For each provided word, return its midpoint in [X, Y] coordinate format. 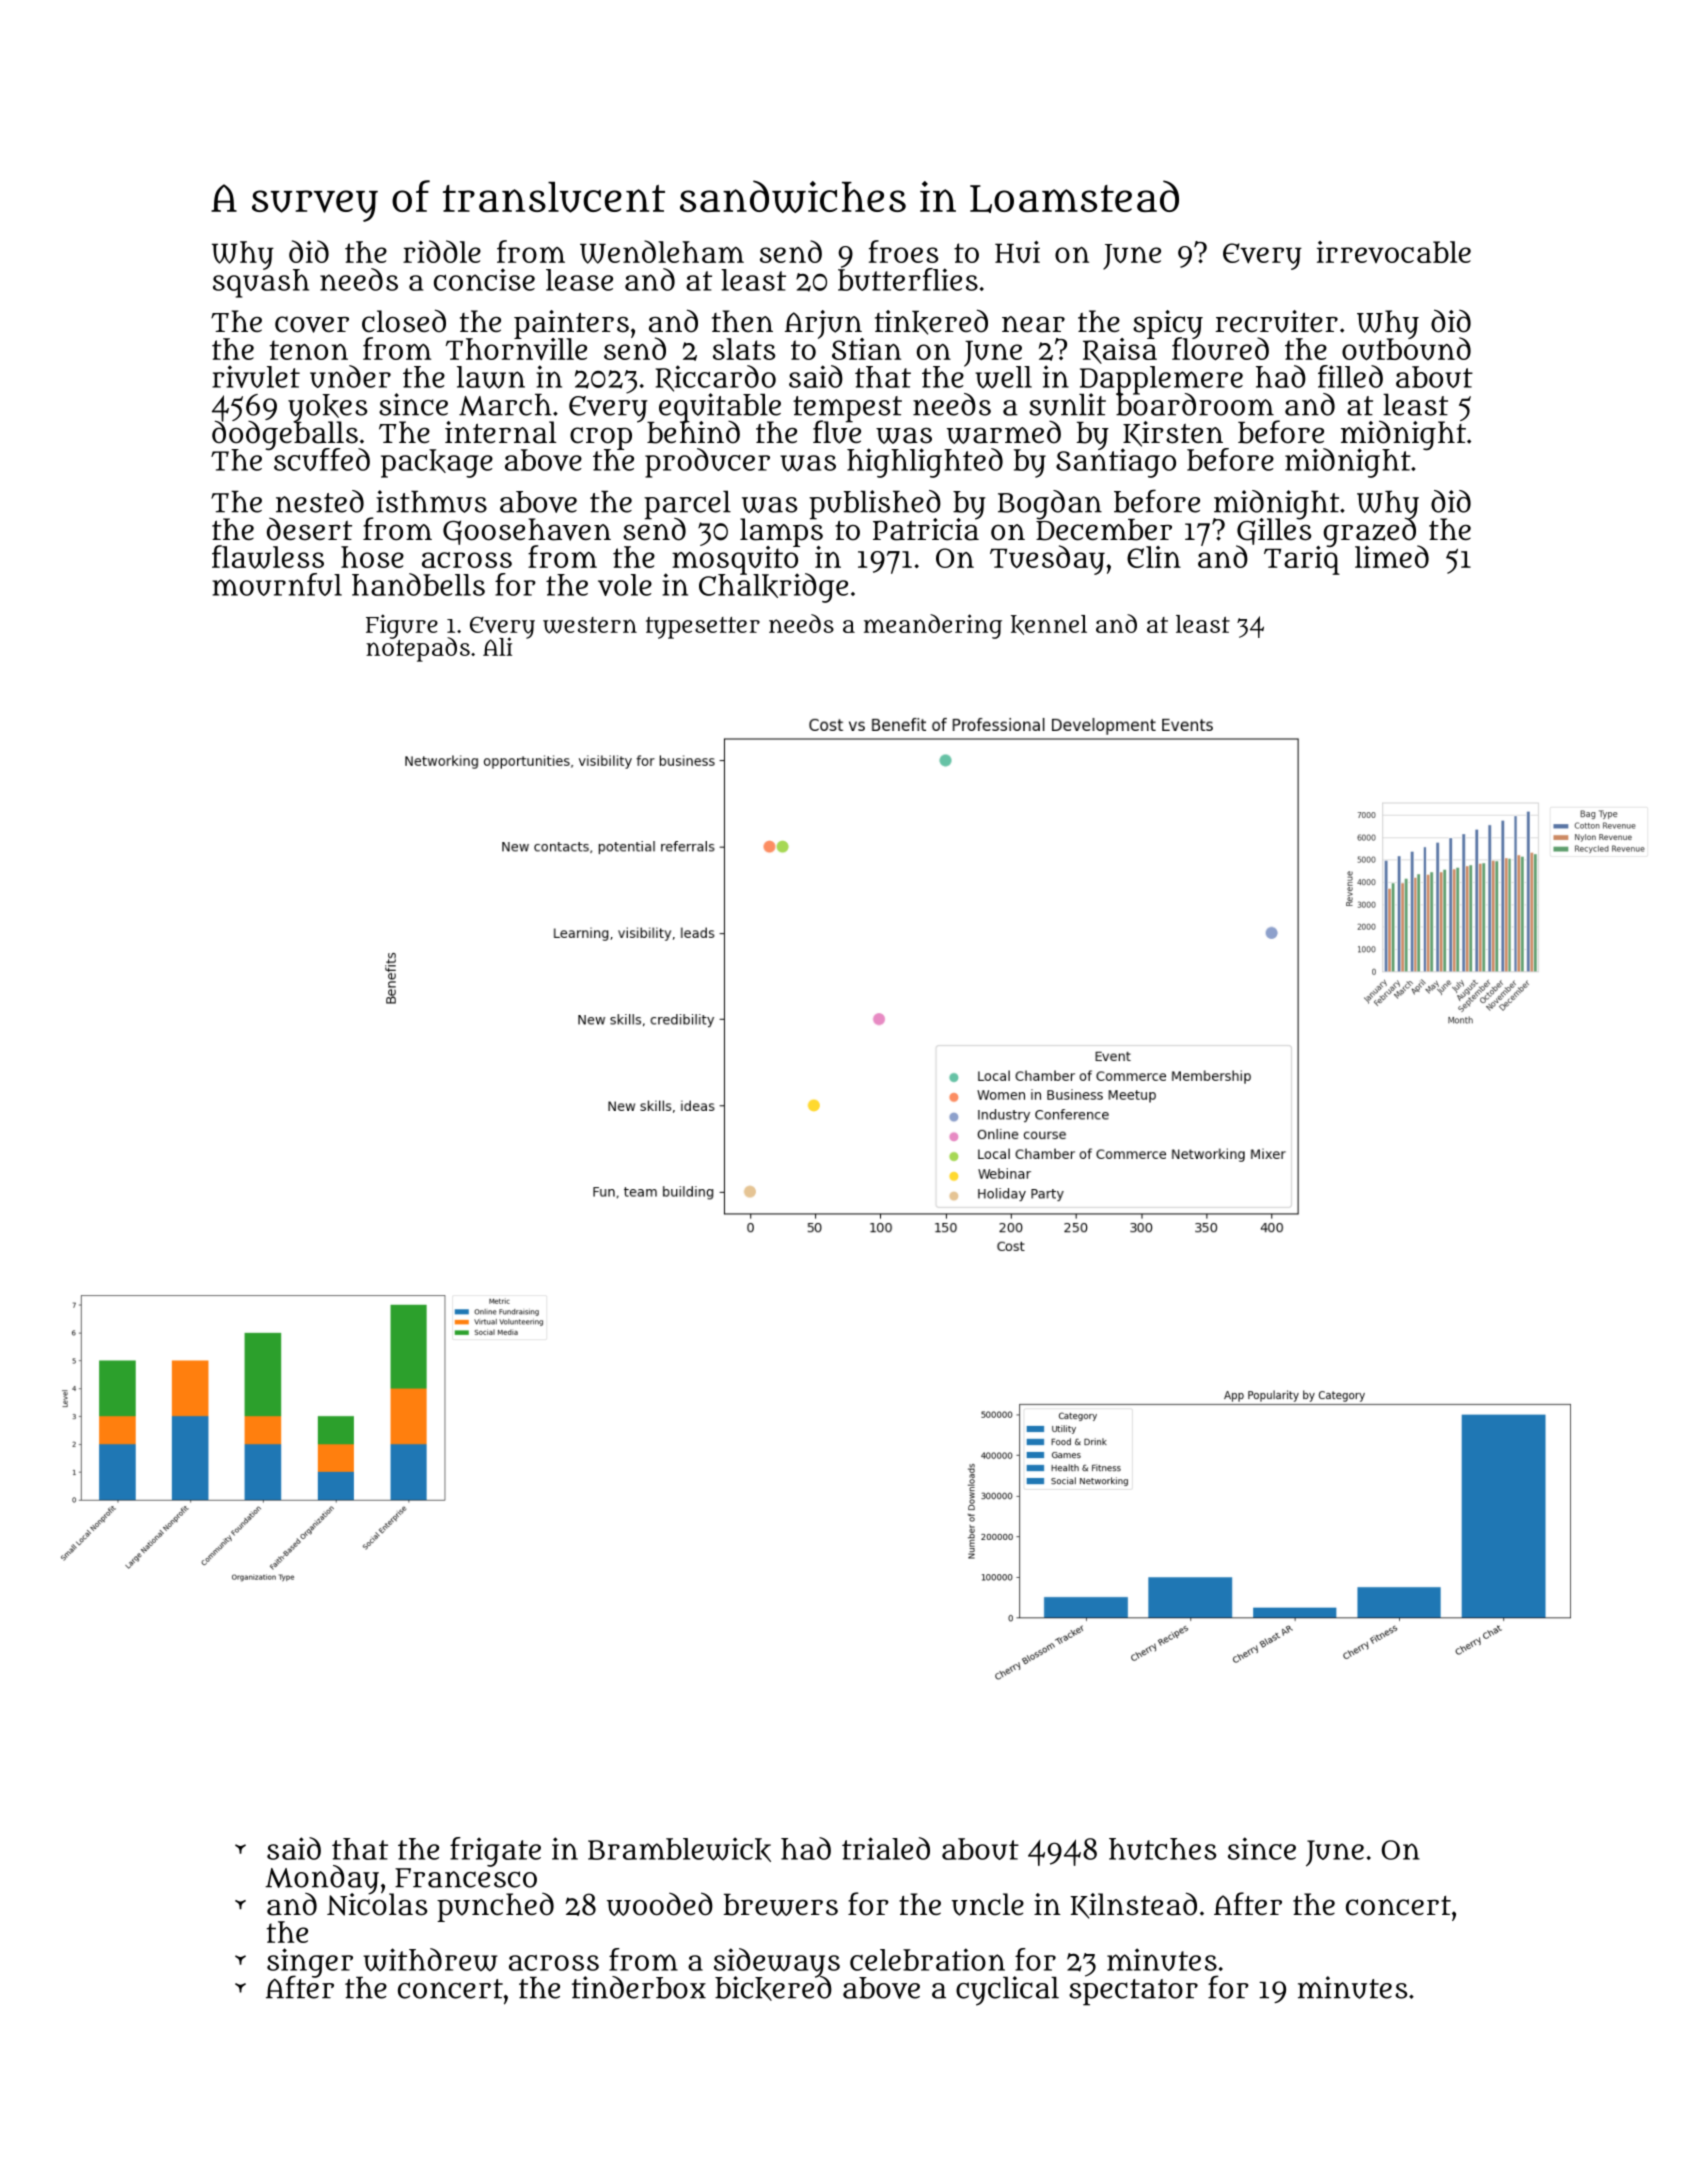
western [590, 625]
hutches [1162, 1849]
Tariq [1302, 560]
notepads [418, 650]
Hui [1017, 252]
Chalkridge [773, 588]
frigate [495, 1852]
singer [310, 1962]
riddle [442, 251]
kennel [1049, 625]
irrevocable [1394, 252]
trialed [886, 1848]
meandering [933, 626]
